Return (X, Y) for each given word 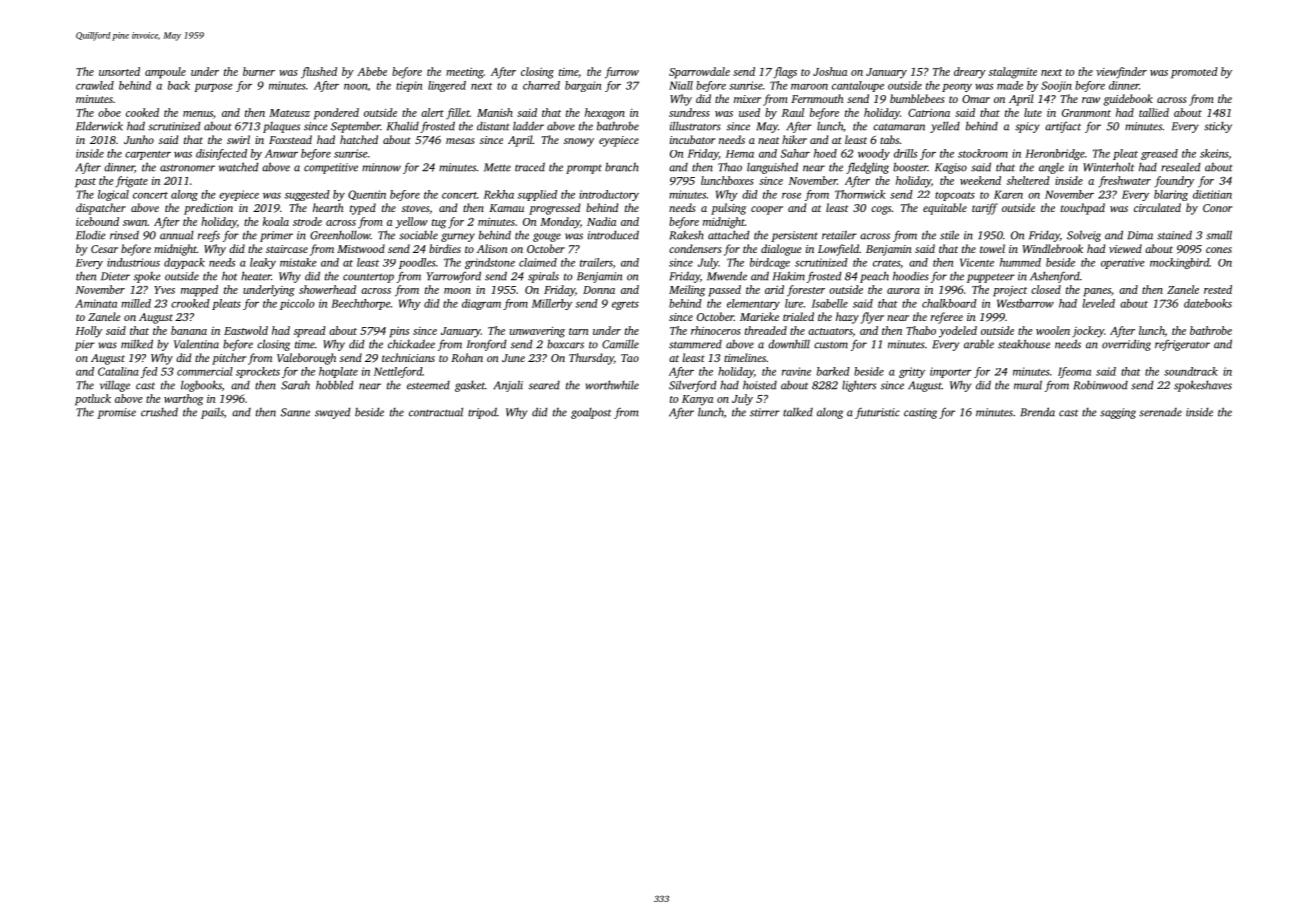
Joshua (830, 71)
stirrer (765, 412)
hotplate (338, 372)
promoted (1194, 73)
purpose (213, 88)
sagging (1118, 413)
